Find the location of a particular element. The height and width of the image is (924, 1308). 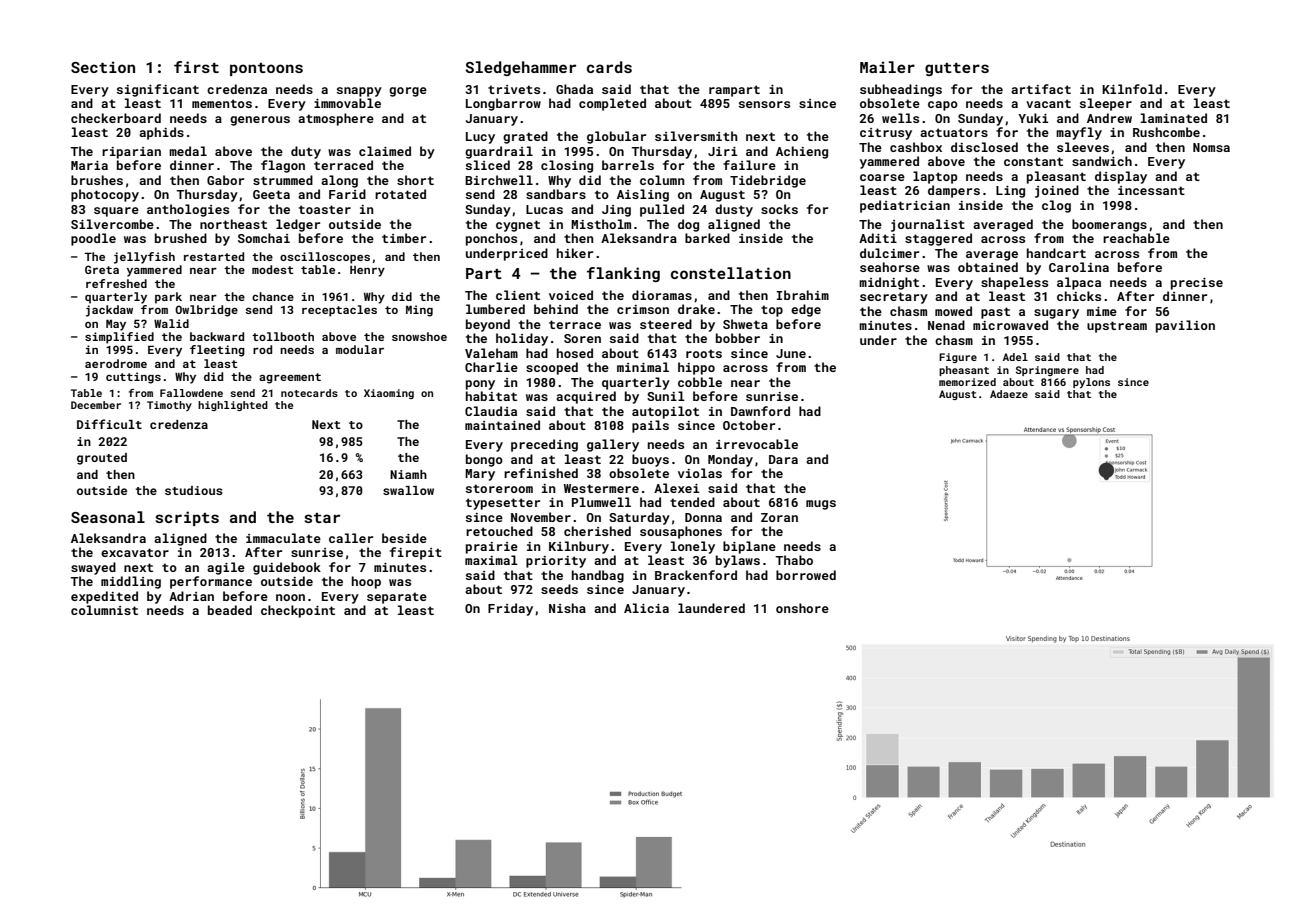

habitat is located at coordinates (491, 396).
